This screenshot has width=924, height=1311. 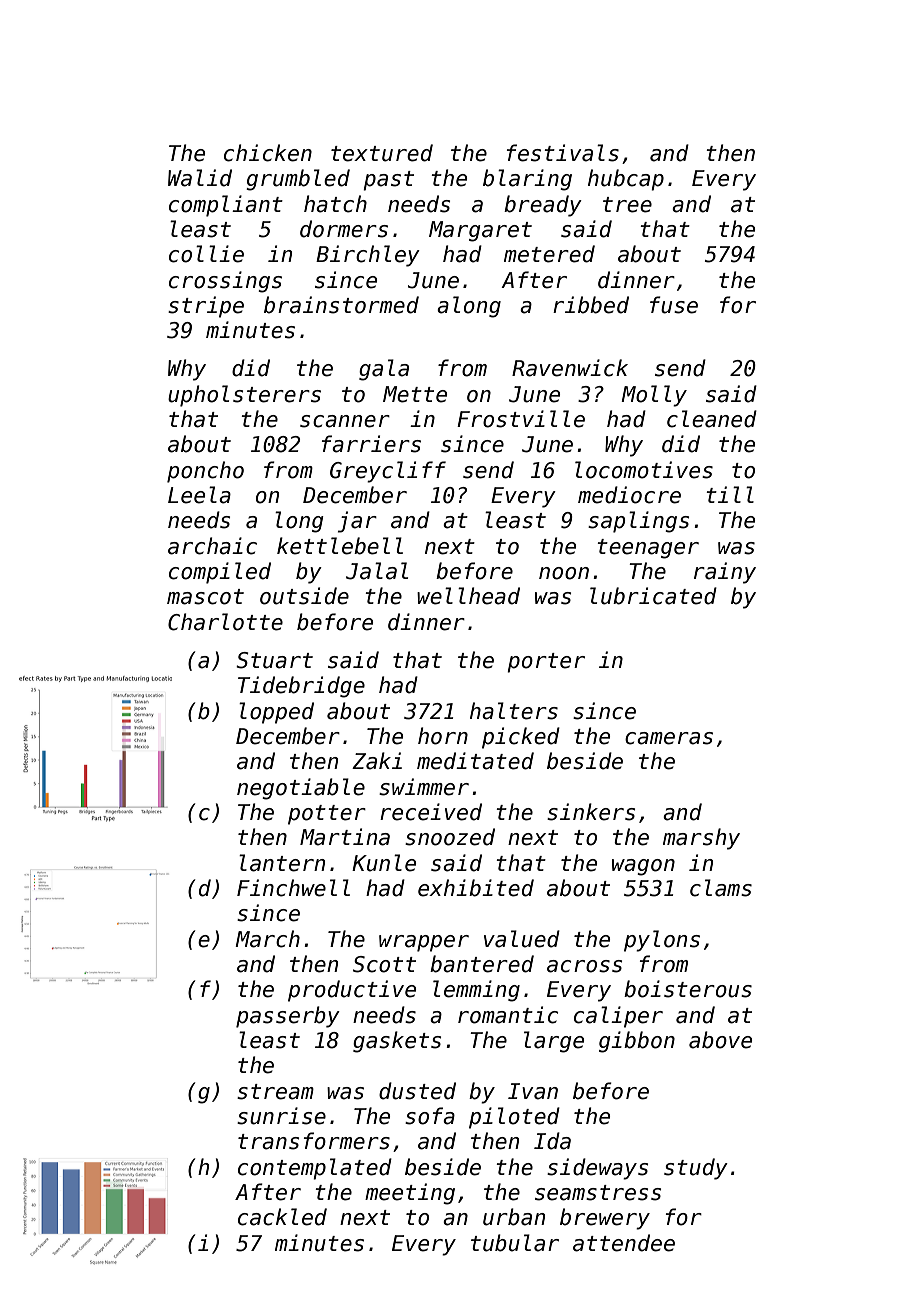 What do you see at coordinates (225, 622) in the screenshot?
I see `Charlotte` at bounding box center [225, 622].
